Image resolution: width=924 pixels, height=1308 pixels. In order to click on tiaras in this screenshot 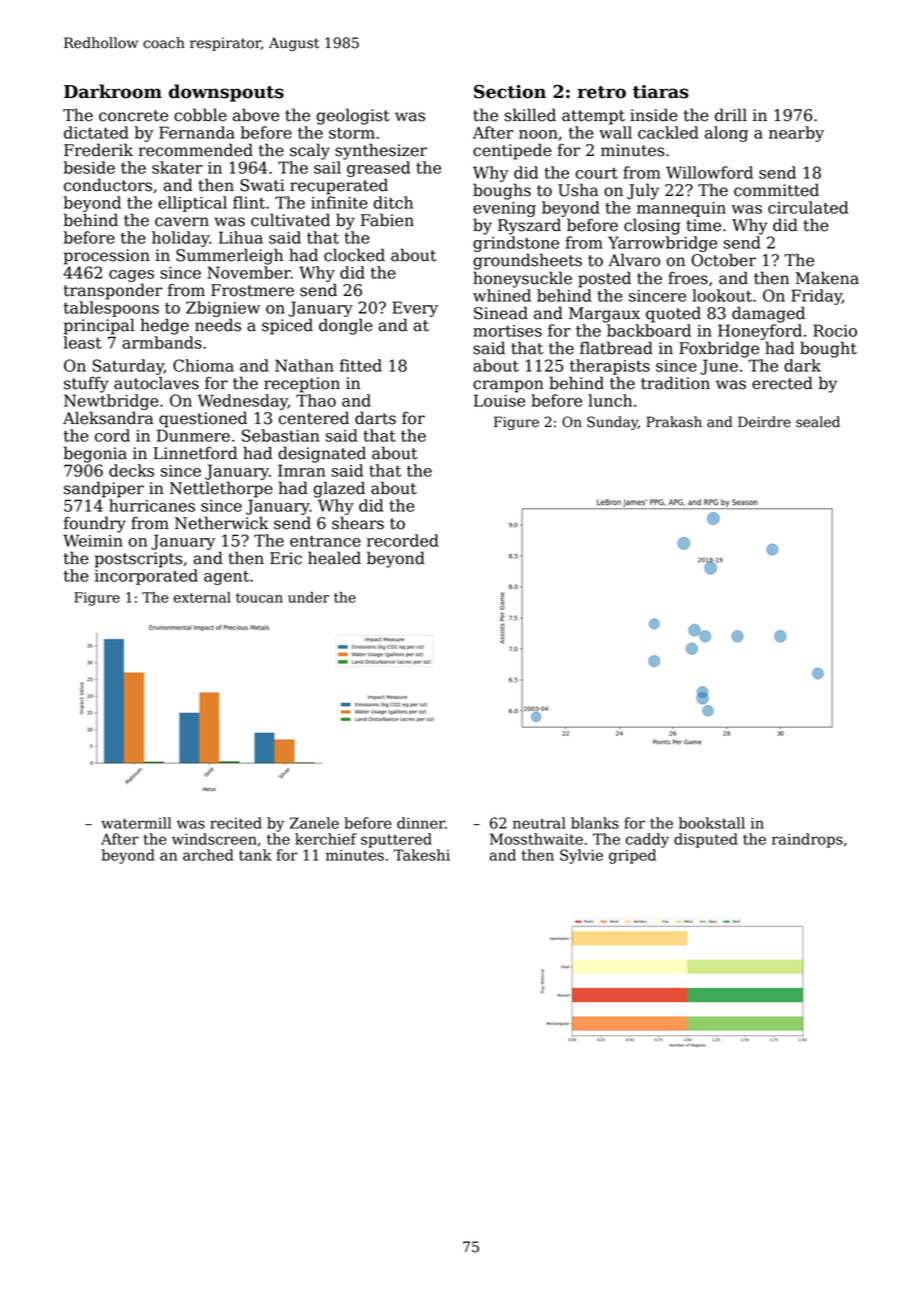, I will do `click(661, 92)`.
